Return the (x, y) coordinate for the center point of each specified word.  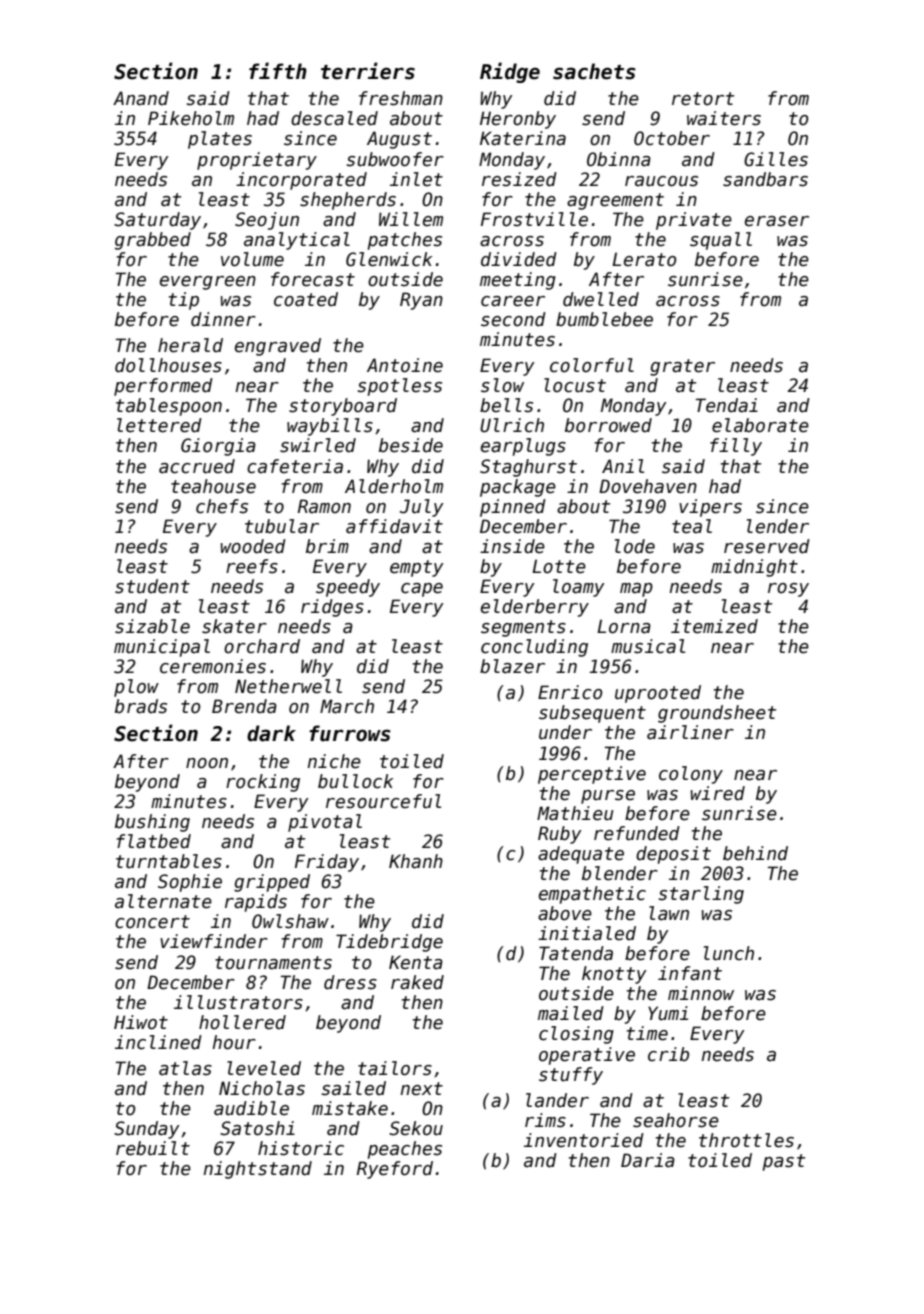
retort (703, 99)
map (636, 590)
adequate (581, 855)
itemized (714, 626)
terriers (368, 71)
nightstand (257, 1170)
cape (422, 590)
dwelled (601, 299)
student (152, 586)
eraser (777, 221)
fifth (278, 70)
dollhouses (168, 365)
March (347, 706)
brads (141, 706)
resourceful (383, 801)
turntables (169, 861)
